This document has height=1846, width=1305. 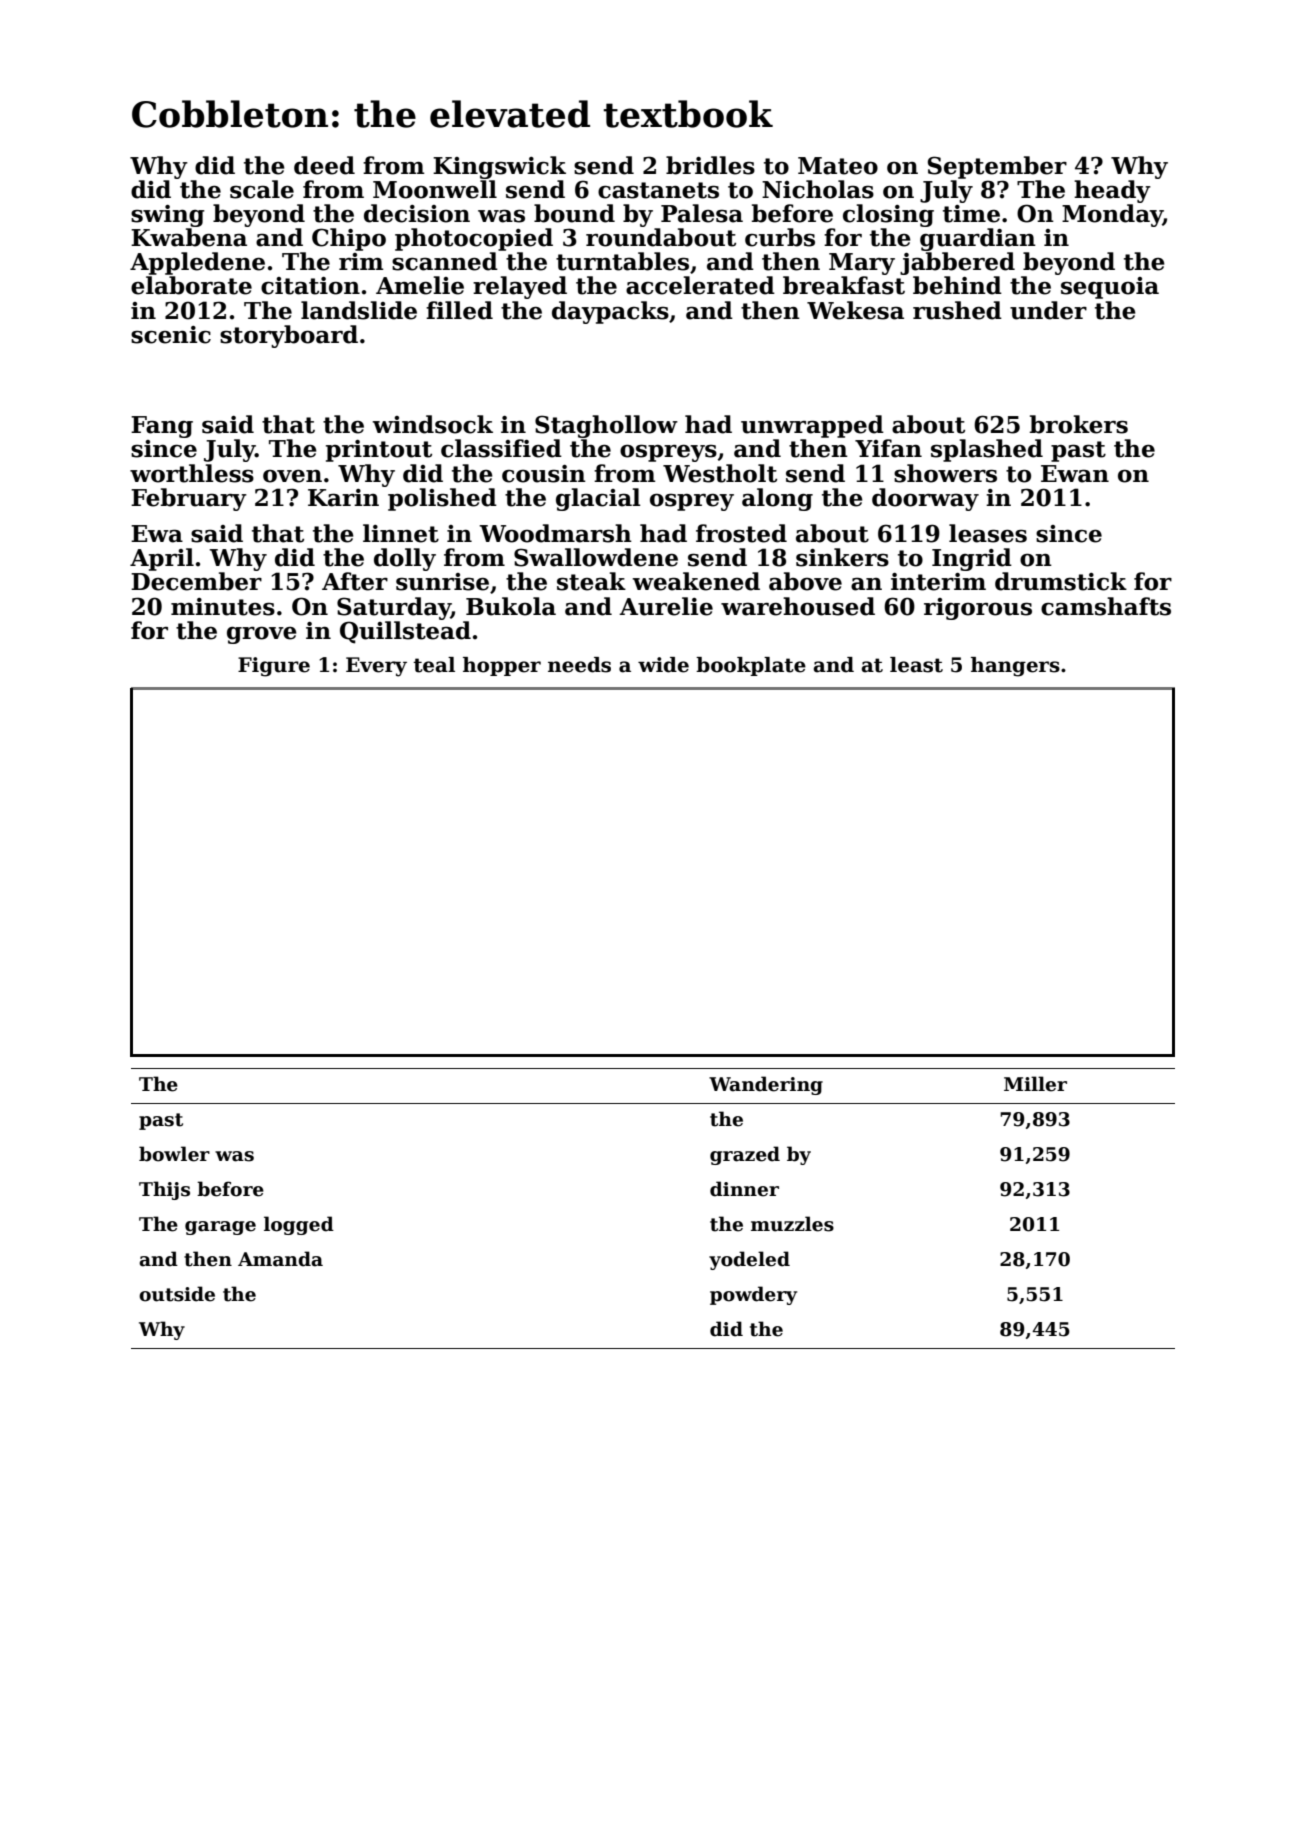 What do you see at coordinates (274, 667) in the document?
I see `Figure` at bounding box center [274, 667].
